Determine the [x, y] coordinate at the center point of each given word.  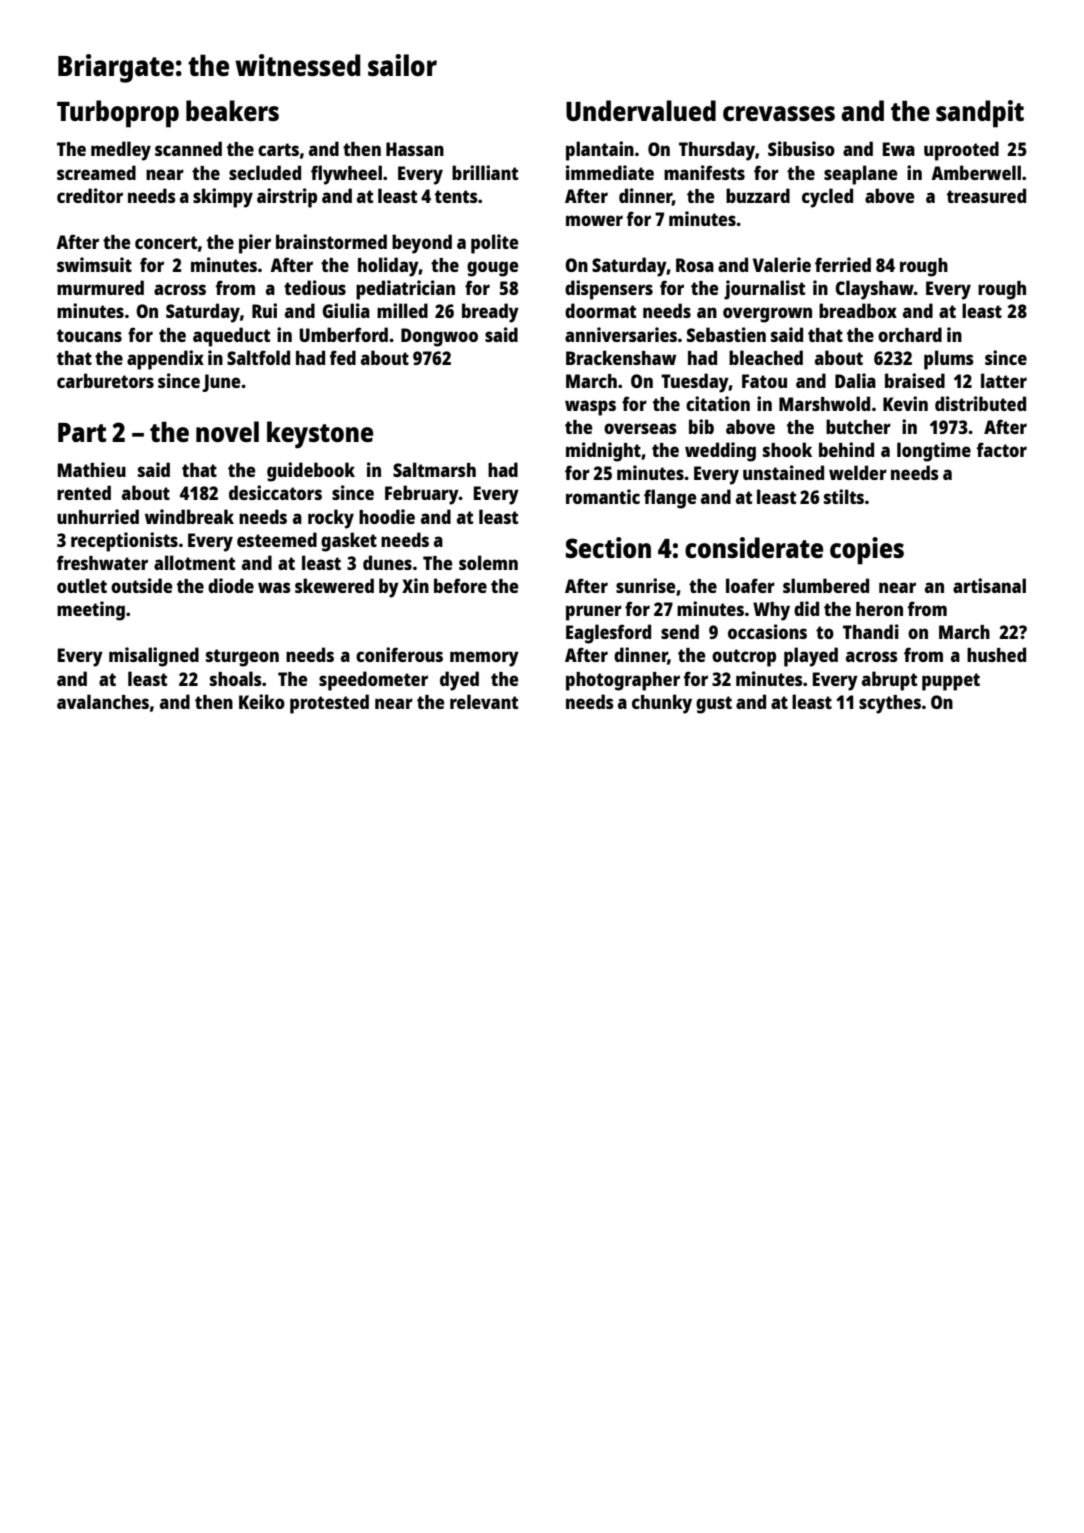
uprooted [961, 151]
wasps [590, 408]
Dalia [855, 380]
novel [227, 431]
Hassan [415, 149]
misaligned [154, 657]
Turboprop [118, 114]
